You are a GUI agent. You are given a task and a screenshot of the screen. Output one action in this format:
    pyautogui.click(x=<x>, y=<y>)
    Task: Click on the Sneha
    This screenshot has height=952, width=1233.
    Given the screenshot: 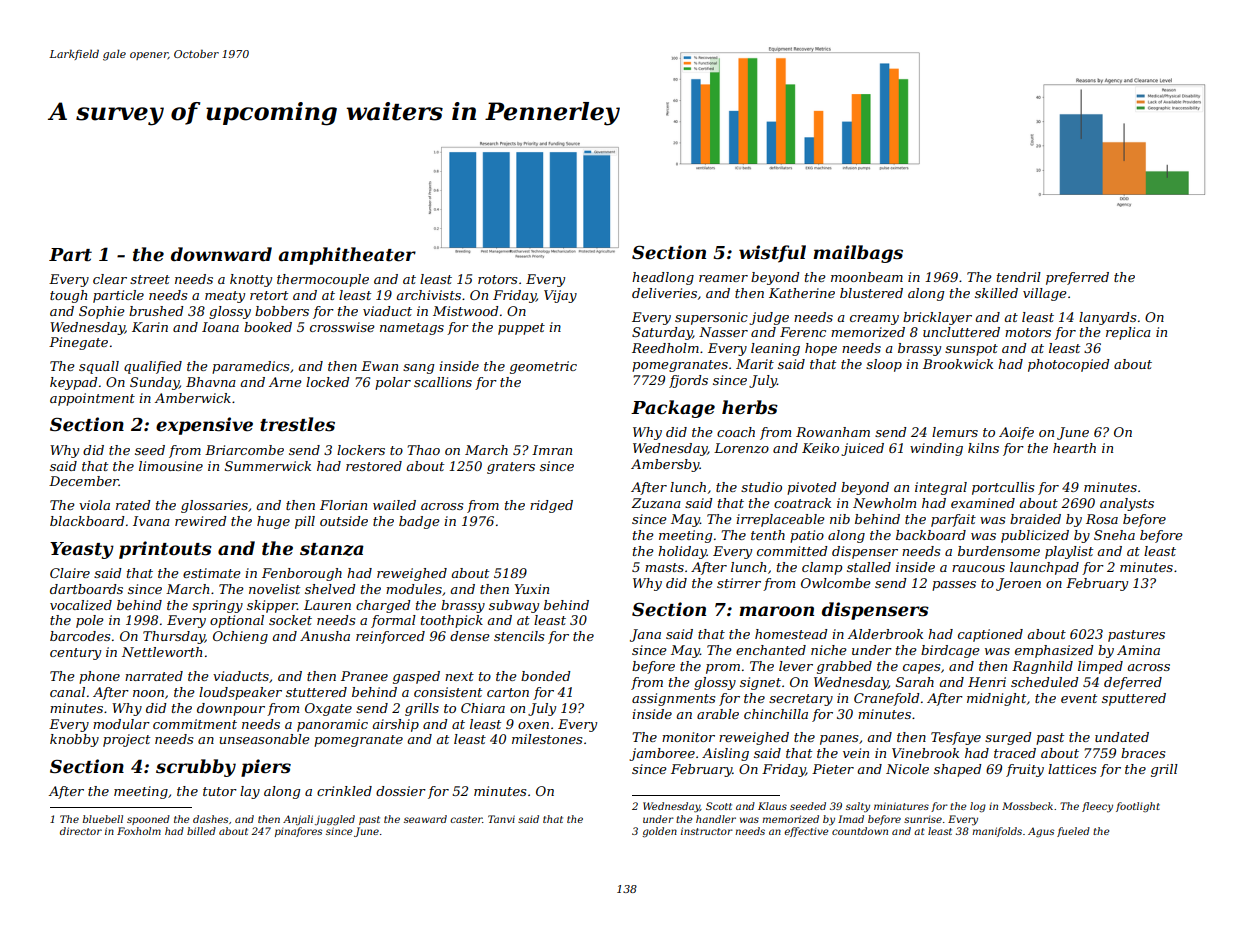 What is the action you would take?
    pyautogui.click(x=1114, y=535)
